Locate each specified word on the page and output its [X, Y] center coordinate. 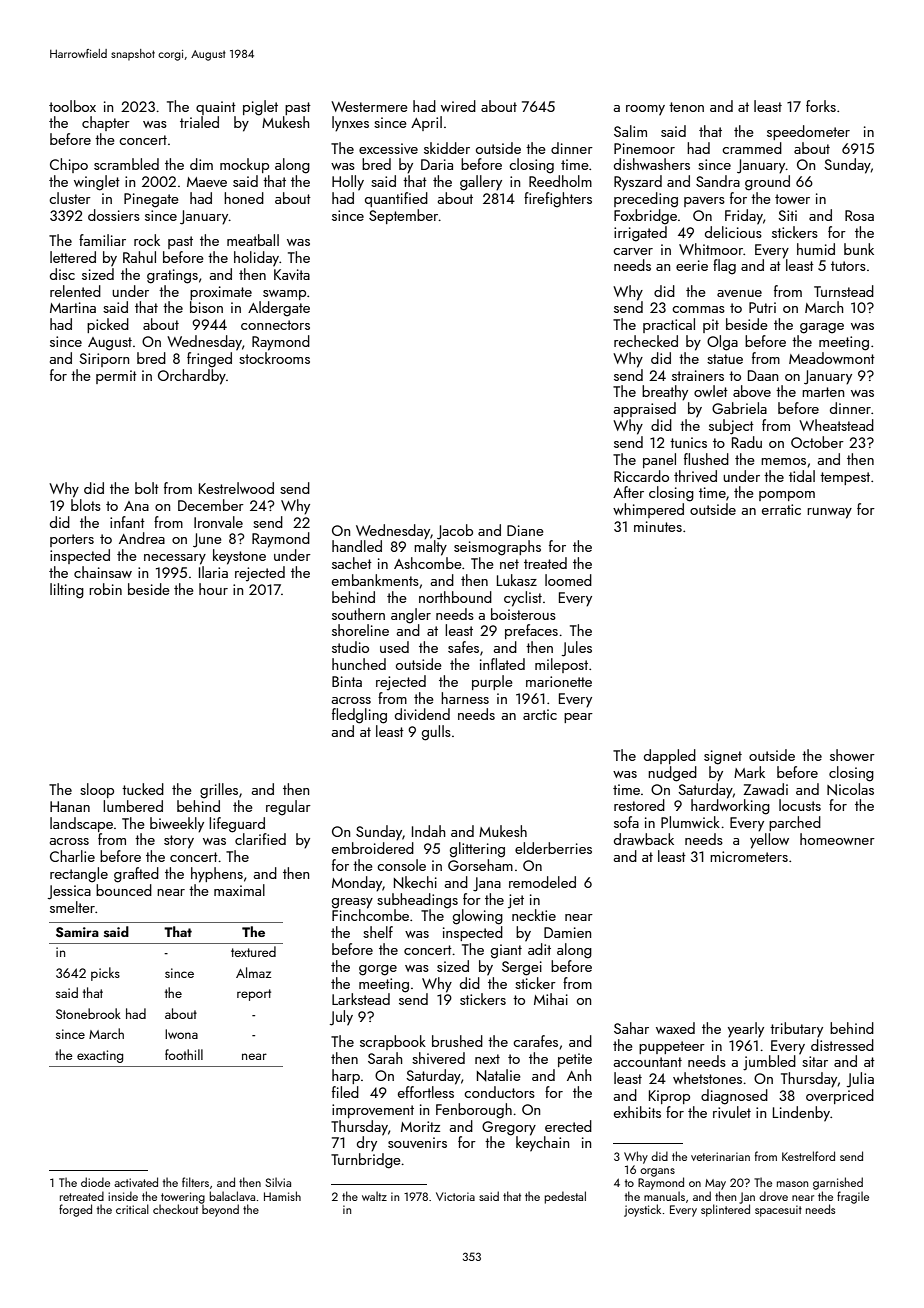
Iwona [181, 1034]
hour [213, 589]
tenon [686, 107]
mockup [244, 165]
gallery [481, 183]
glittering [477, 850]
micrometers [749, 856]
